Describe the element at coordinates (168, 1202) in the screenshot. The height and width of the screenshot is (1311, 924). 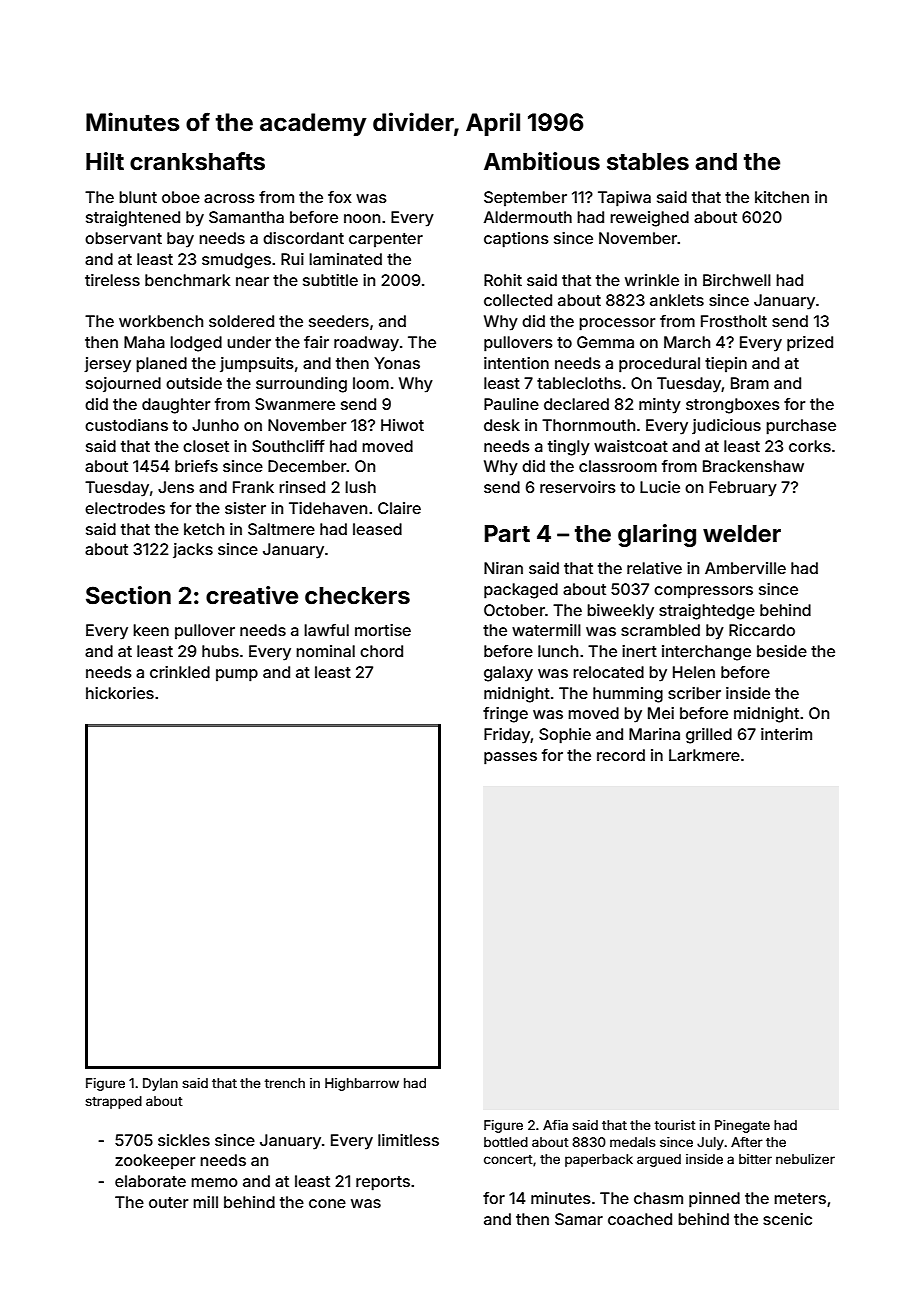
I see `outer` at that location.
